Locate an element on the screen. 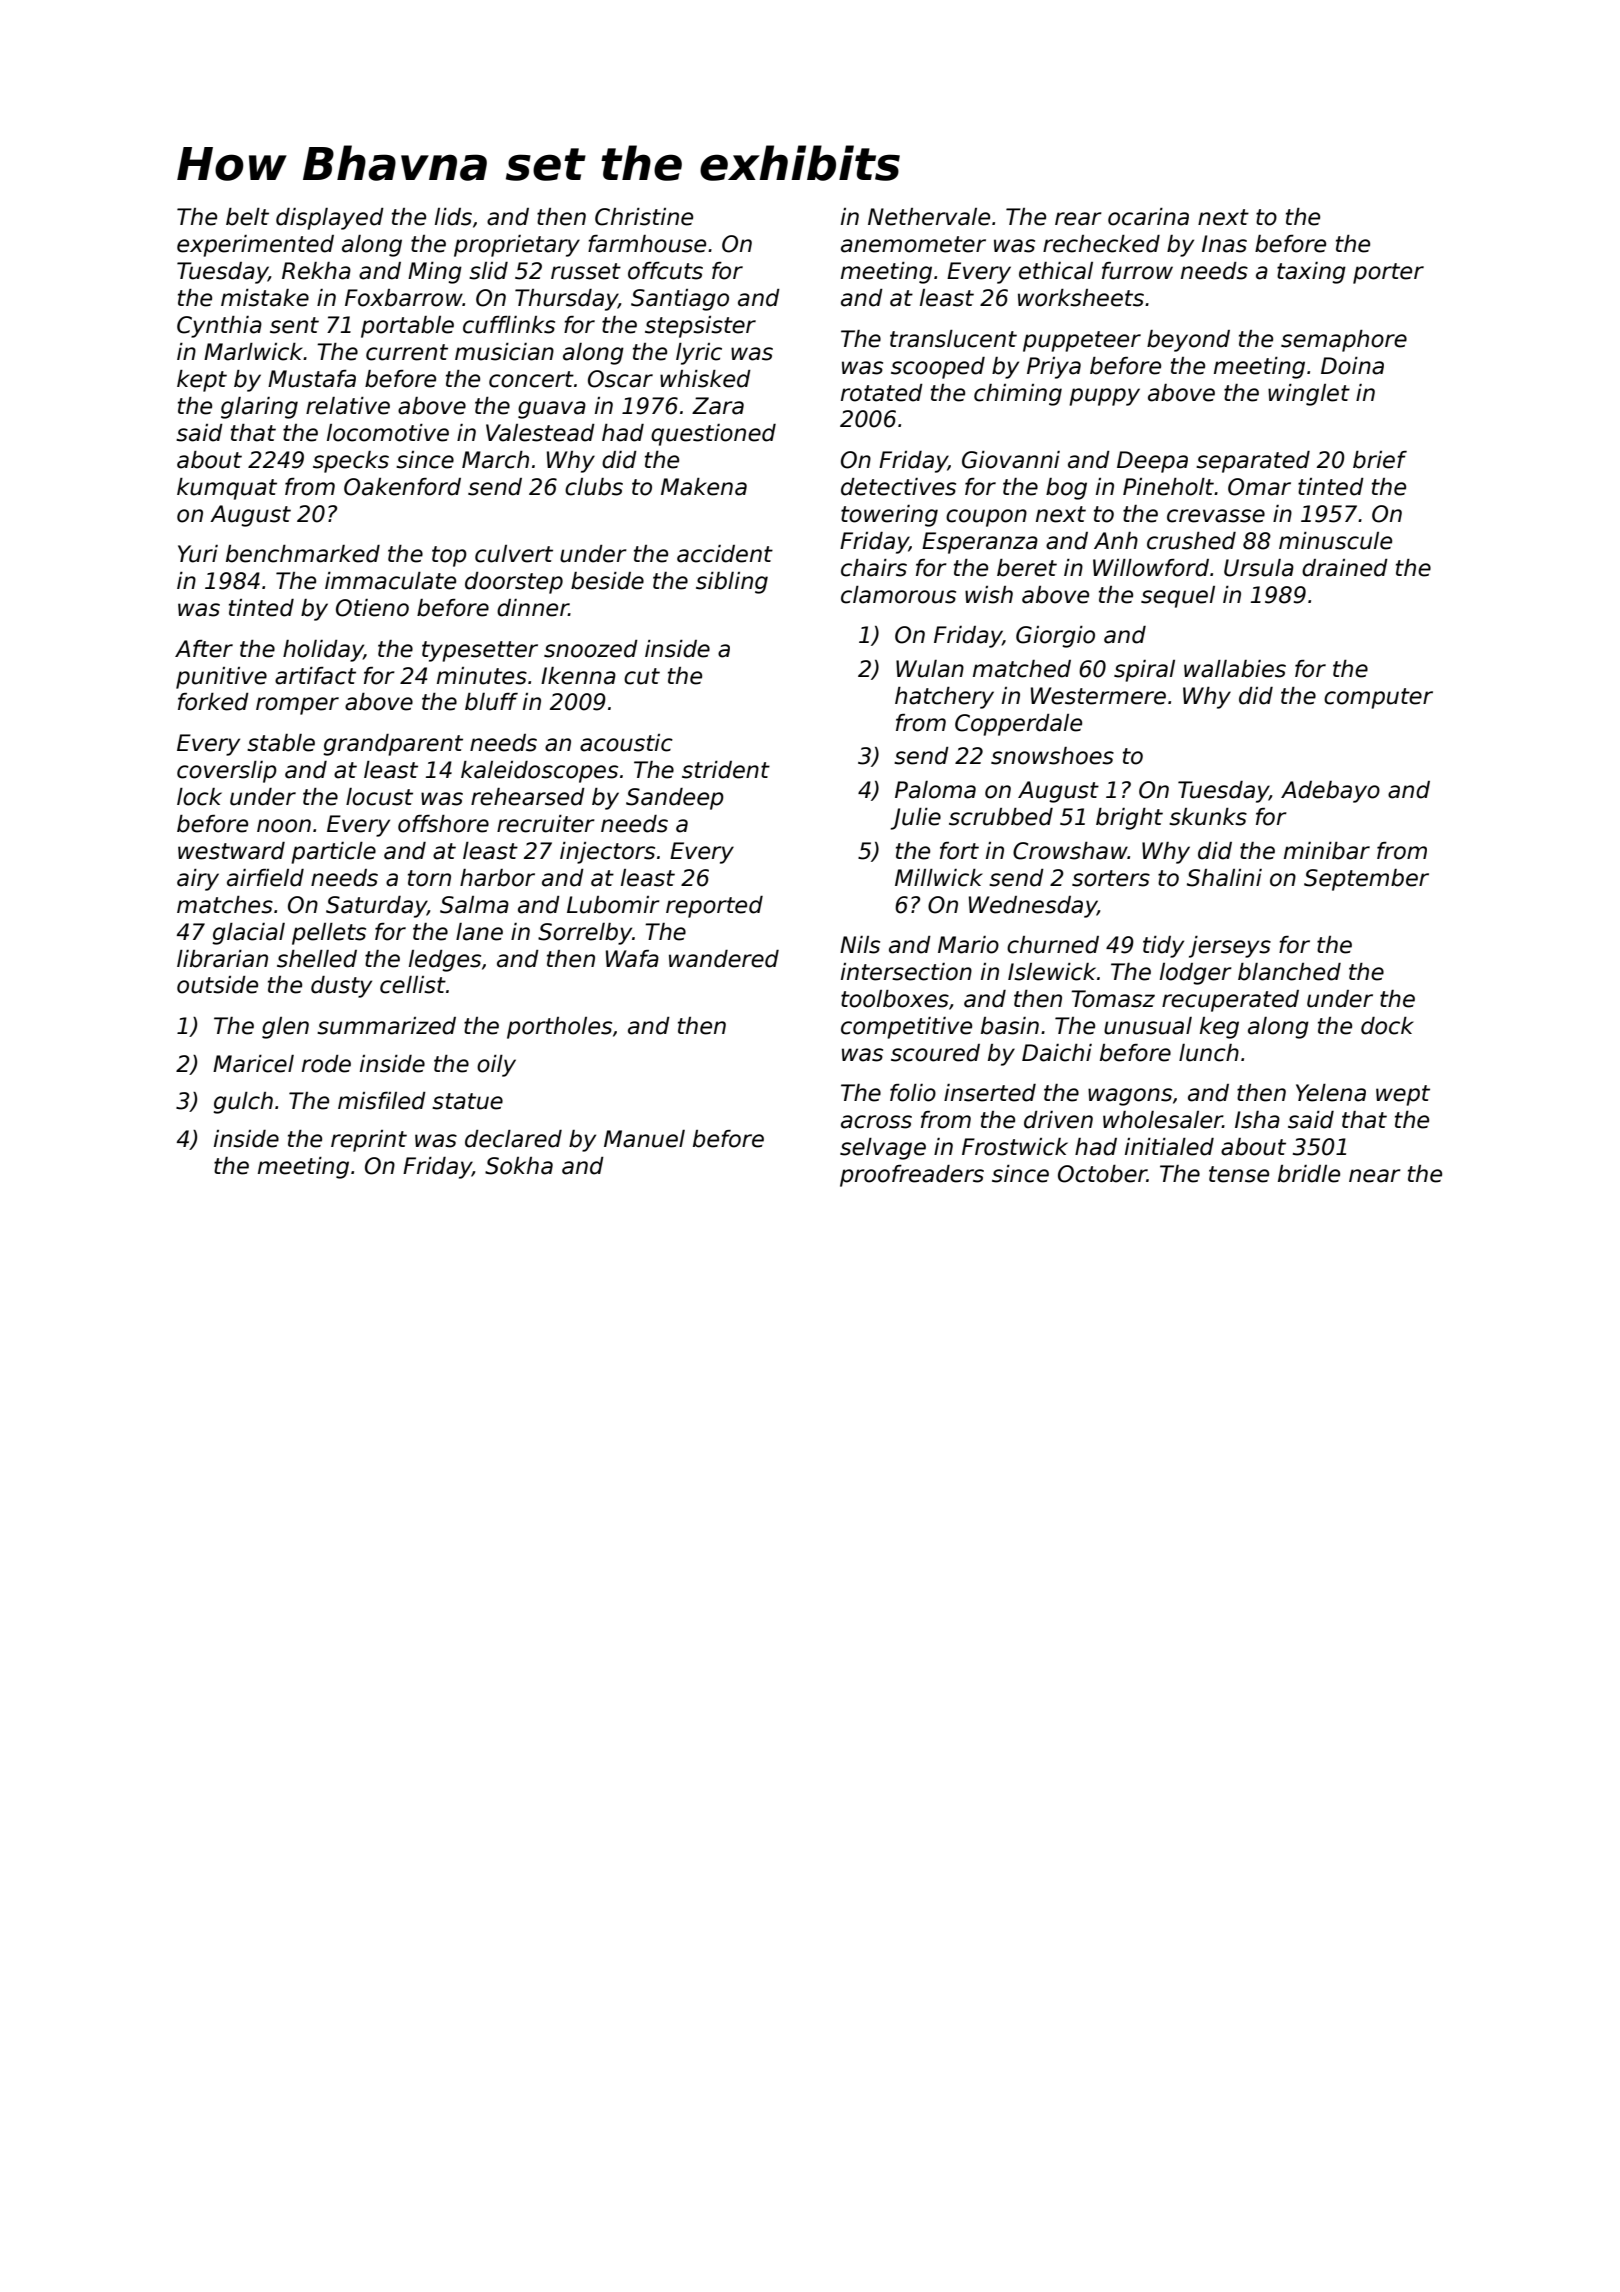 This screenshot has width=1620, height=2292. beside is located at coordinates (607, 581).
